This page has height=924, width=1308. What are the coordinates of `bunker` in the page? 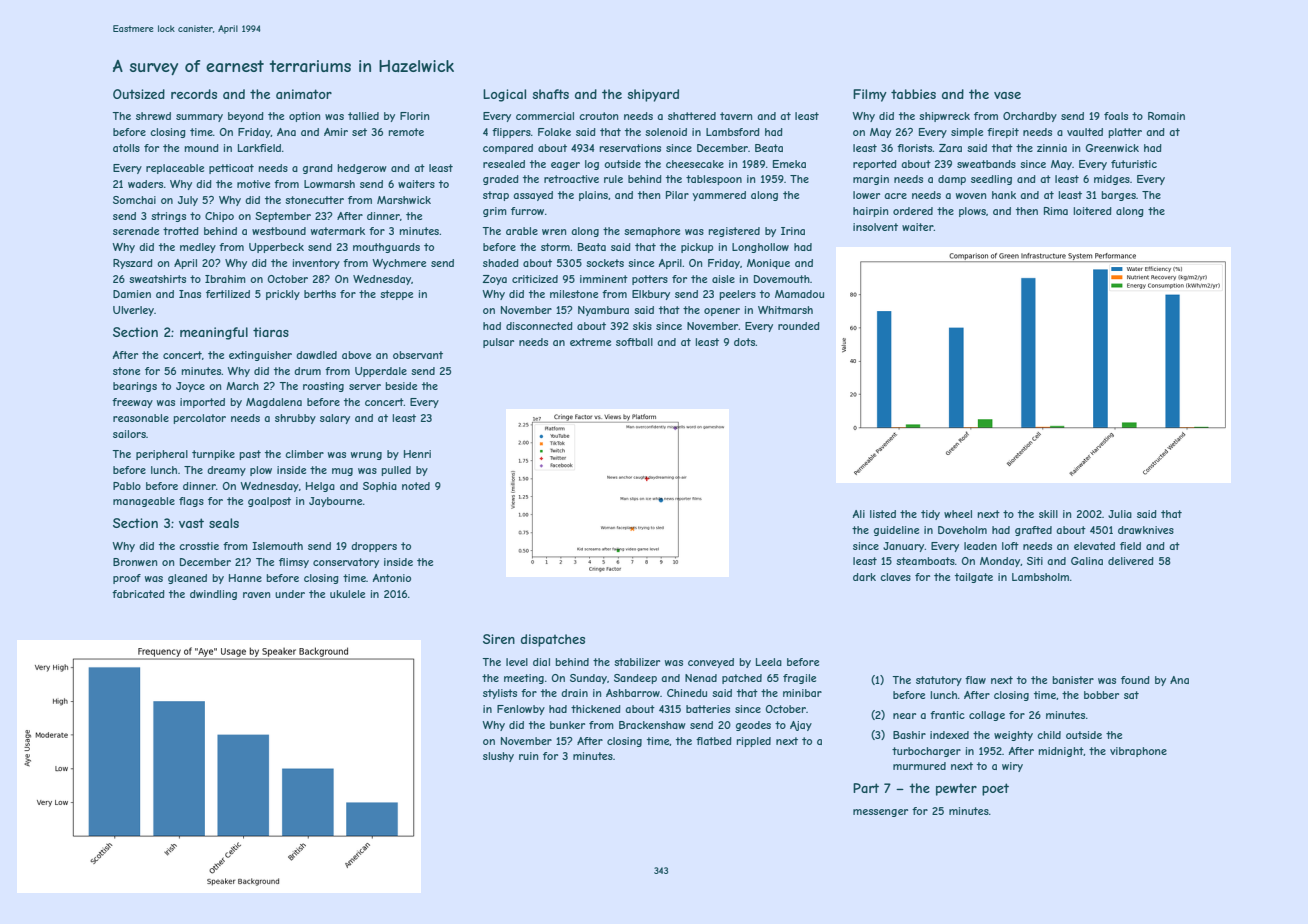 It's located at (567, 725).
